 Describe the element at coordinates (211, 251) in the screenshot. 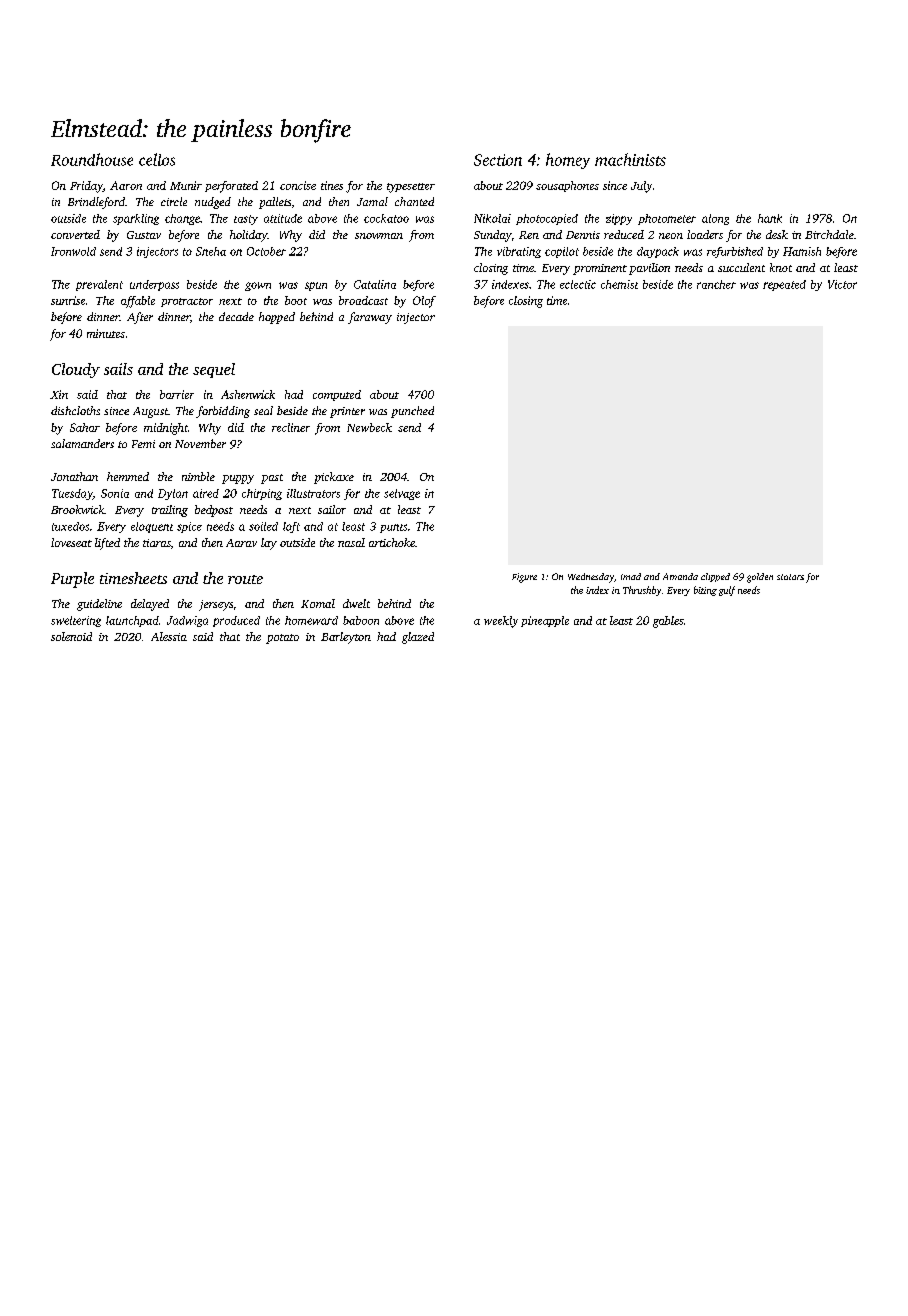

I see `Sneha` at that location.
